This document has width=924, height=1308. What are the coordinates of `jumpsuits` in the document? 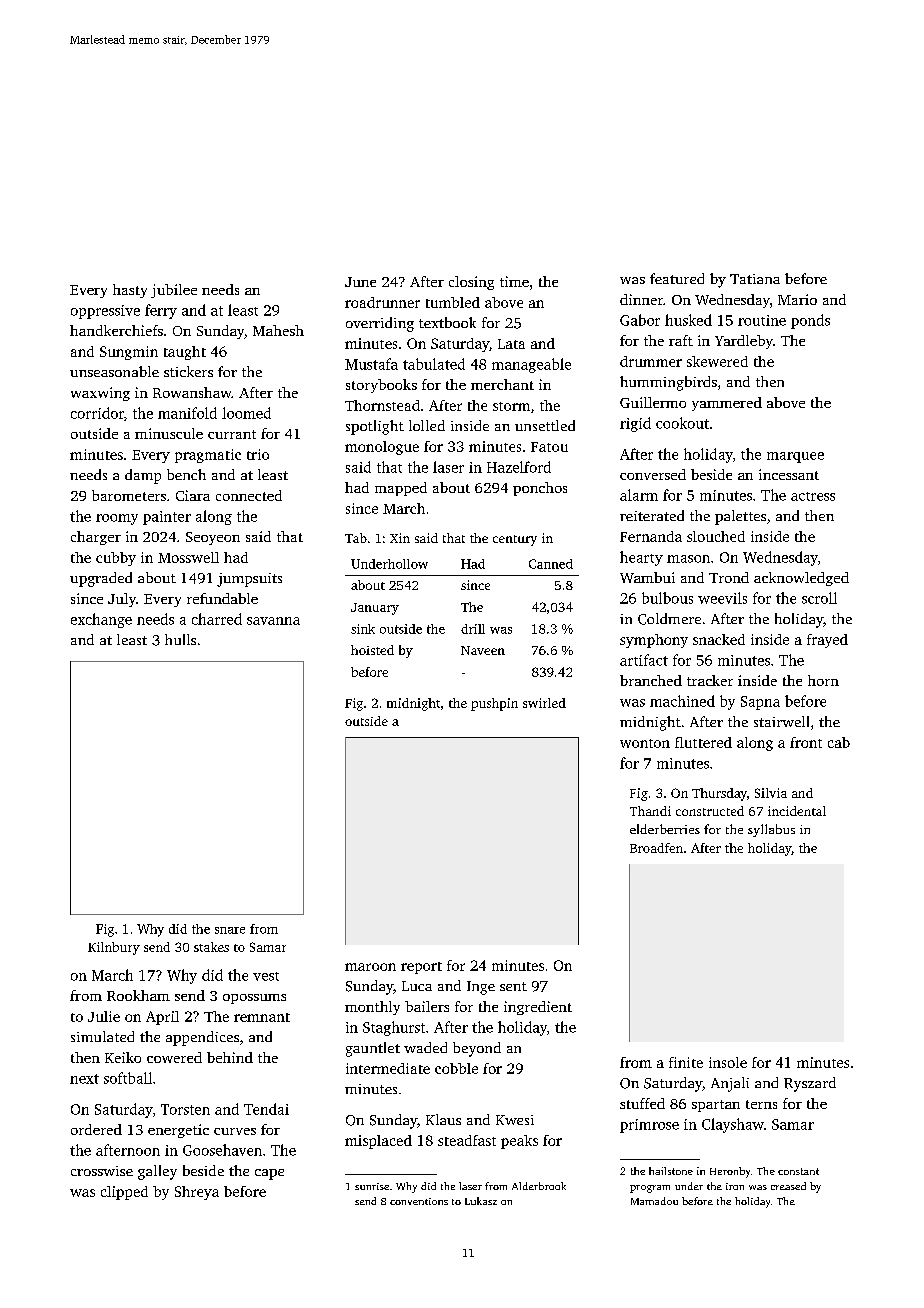 It's located at (249, 580).
